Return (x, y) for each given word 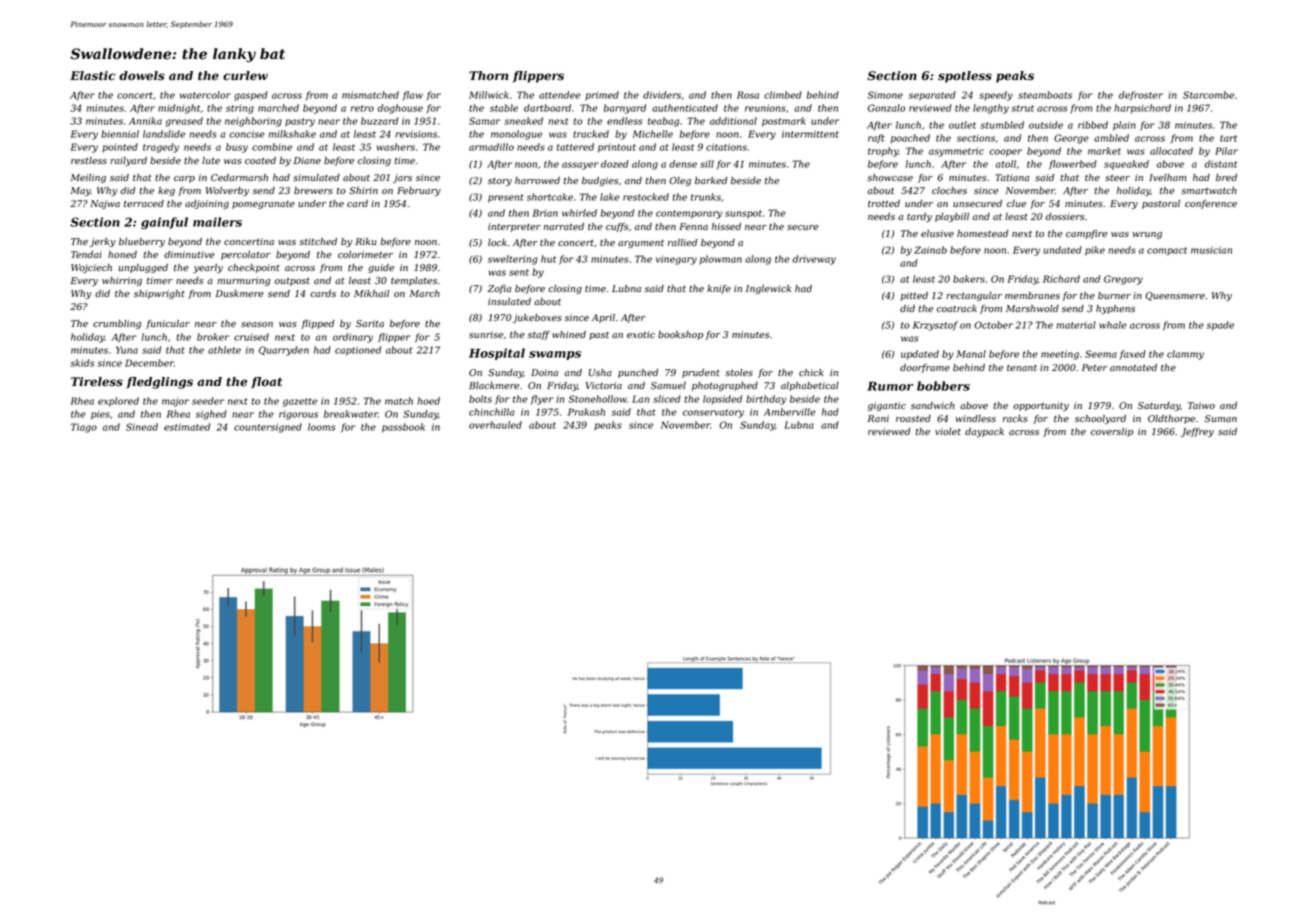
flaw (413, 95)
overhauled (495, 425)
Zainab (930, 250)
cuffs (617, 227)
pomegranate (263, 205)
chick (811, 372)
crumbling (117, 324)
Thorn (488, 76)
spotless (965, 77)
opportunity (1041, 406)
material (1076, 325)
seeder (208, 401)
